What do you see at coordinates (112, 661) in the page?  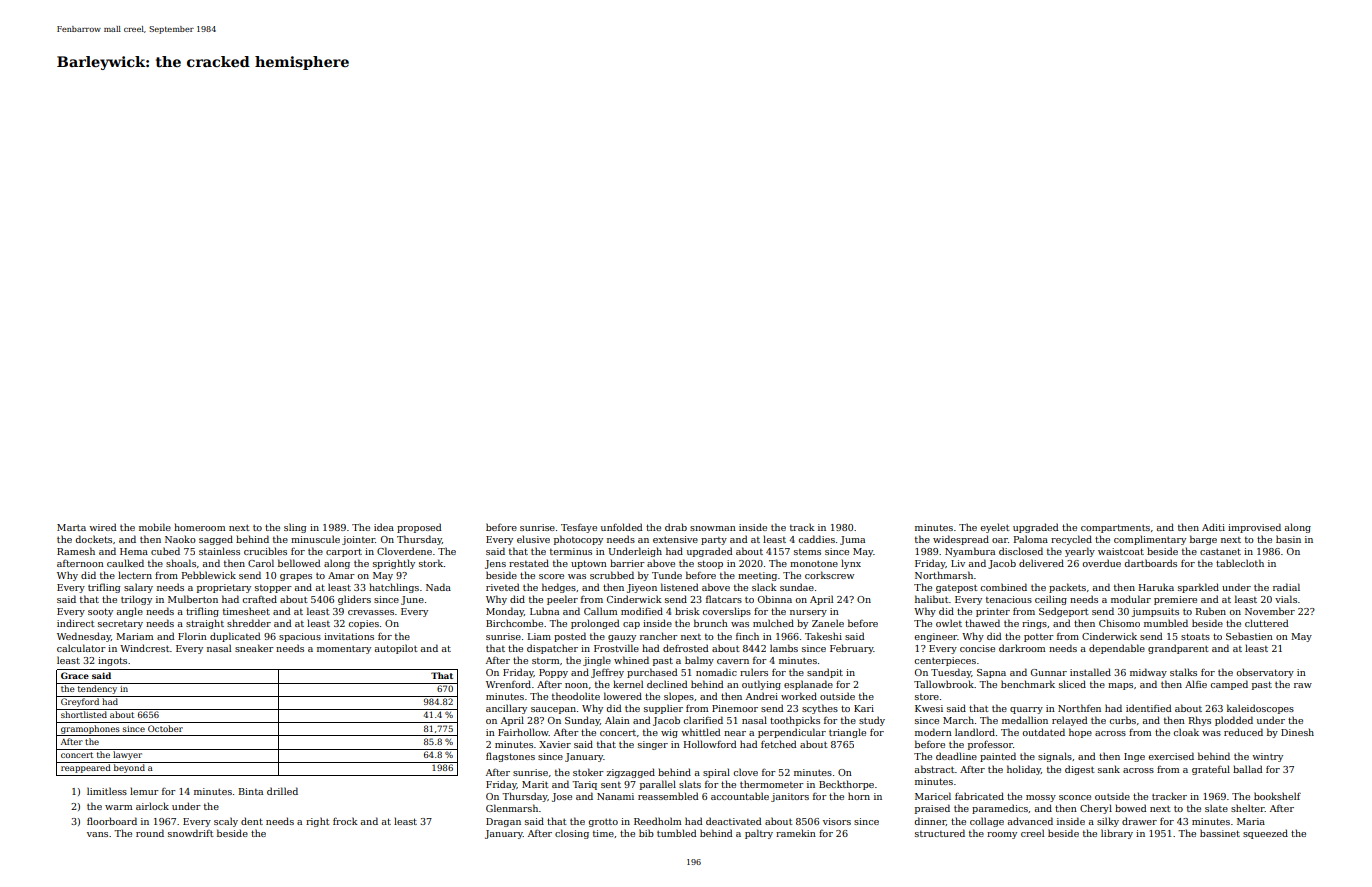 I see `ingots` at bounding box center [112, 661].
